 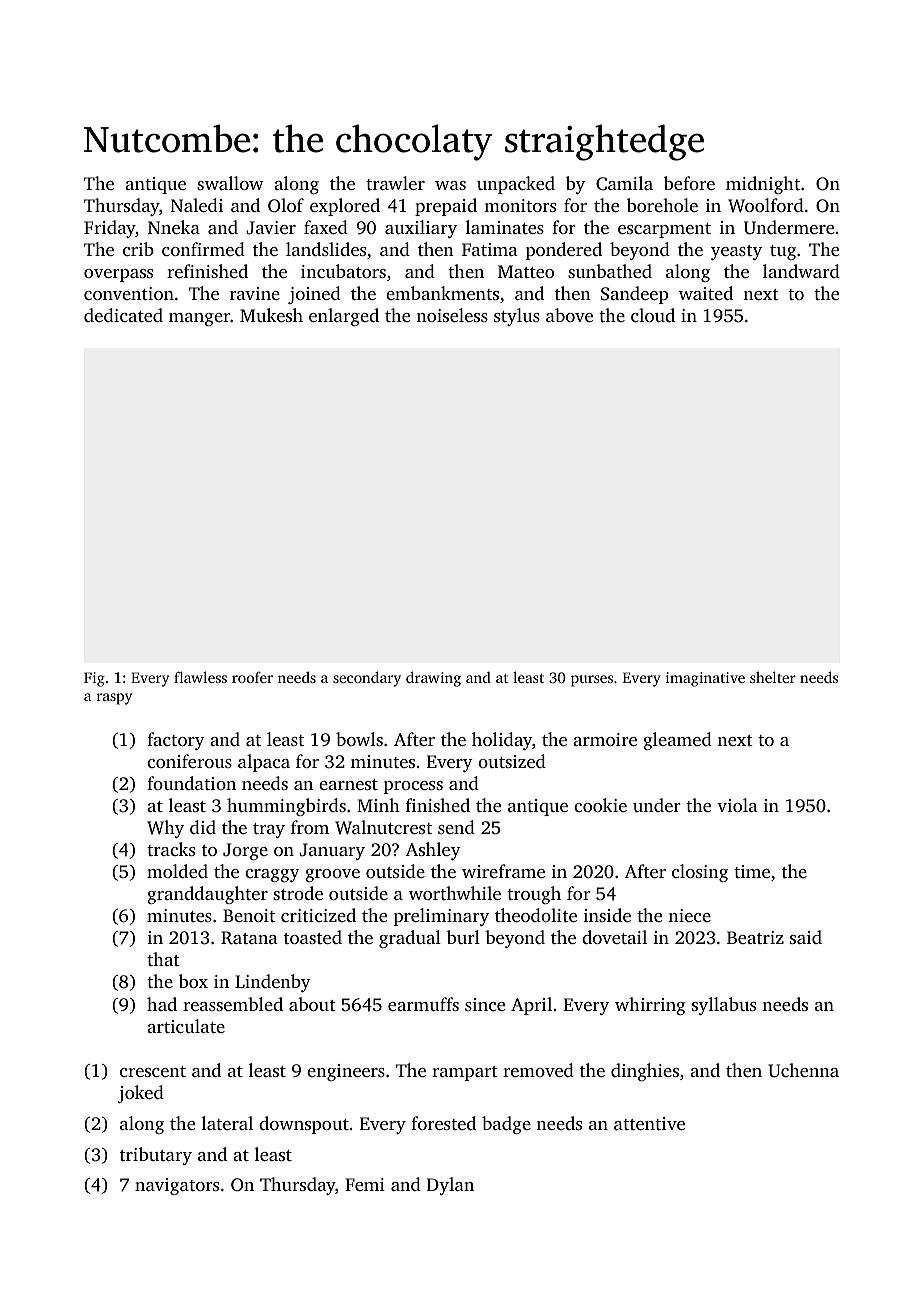 What do you see at coordinates (773, 677) in the image?
I see `shelter` at bounding box center [773, 677].
